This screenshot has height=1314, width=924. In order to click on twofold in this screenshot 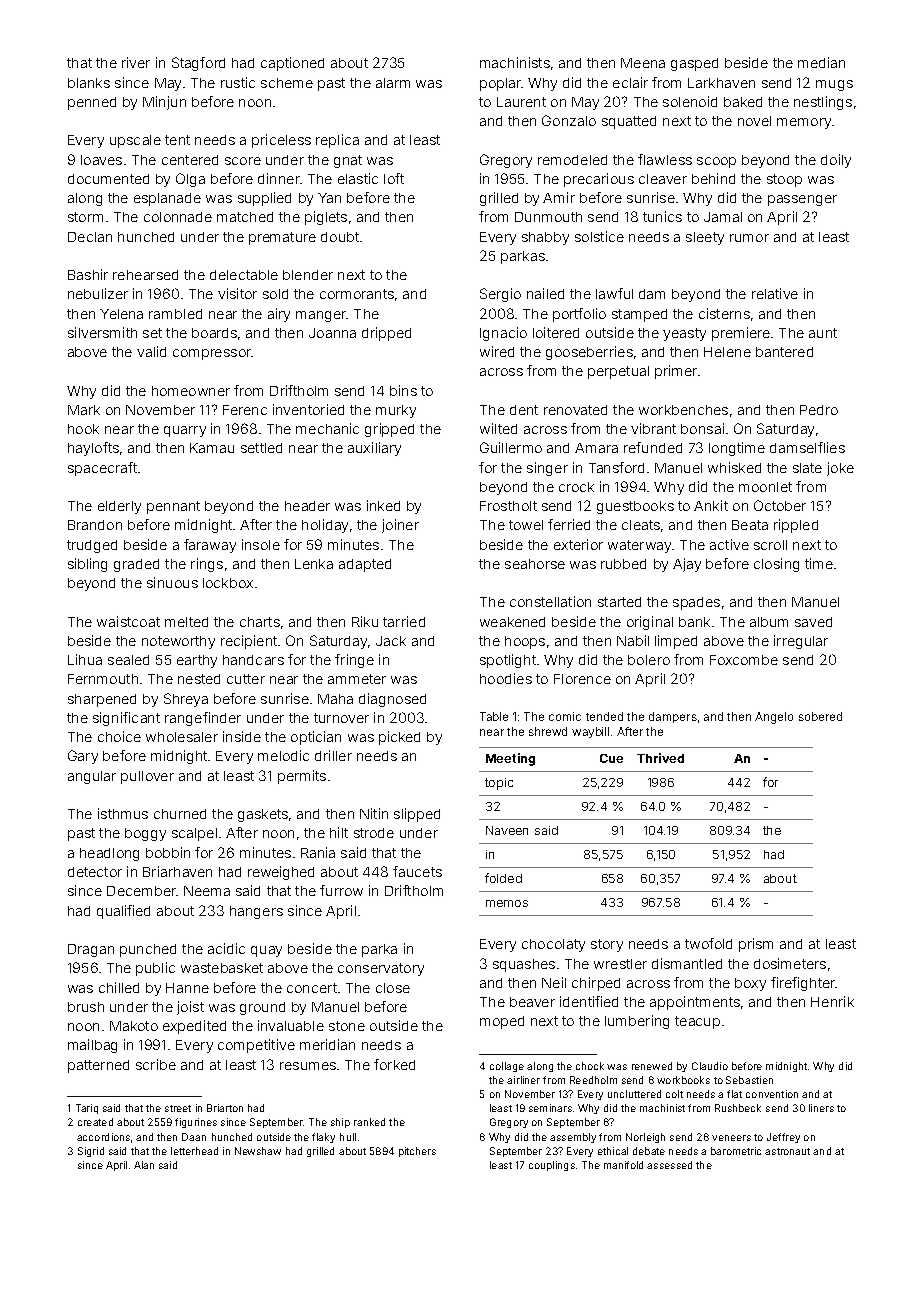, I will do `click(708, 943)`.
